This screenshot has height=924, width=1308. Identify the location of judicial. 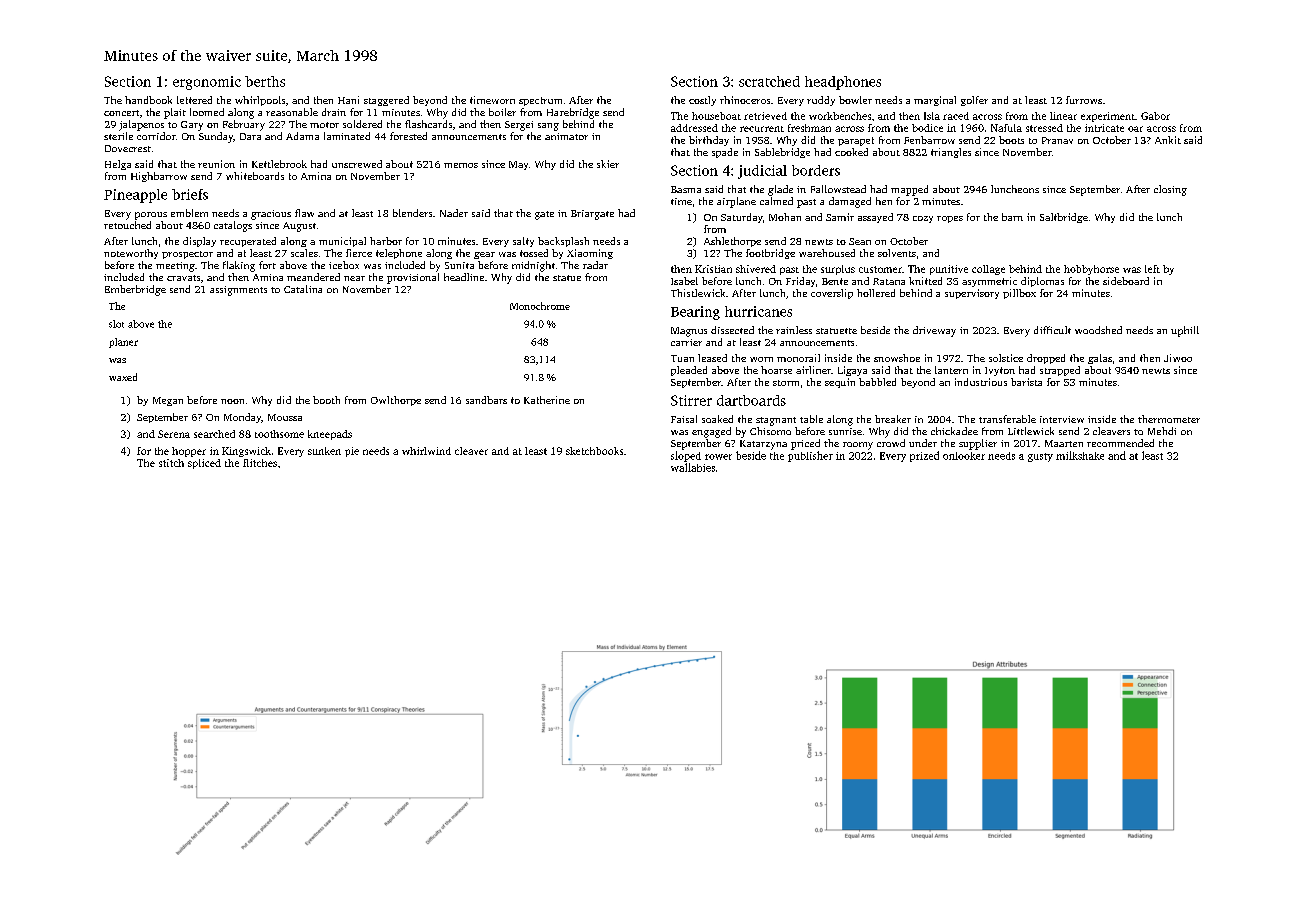
(762, 172).
